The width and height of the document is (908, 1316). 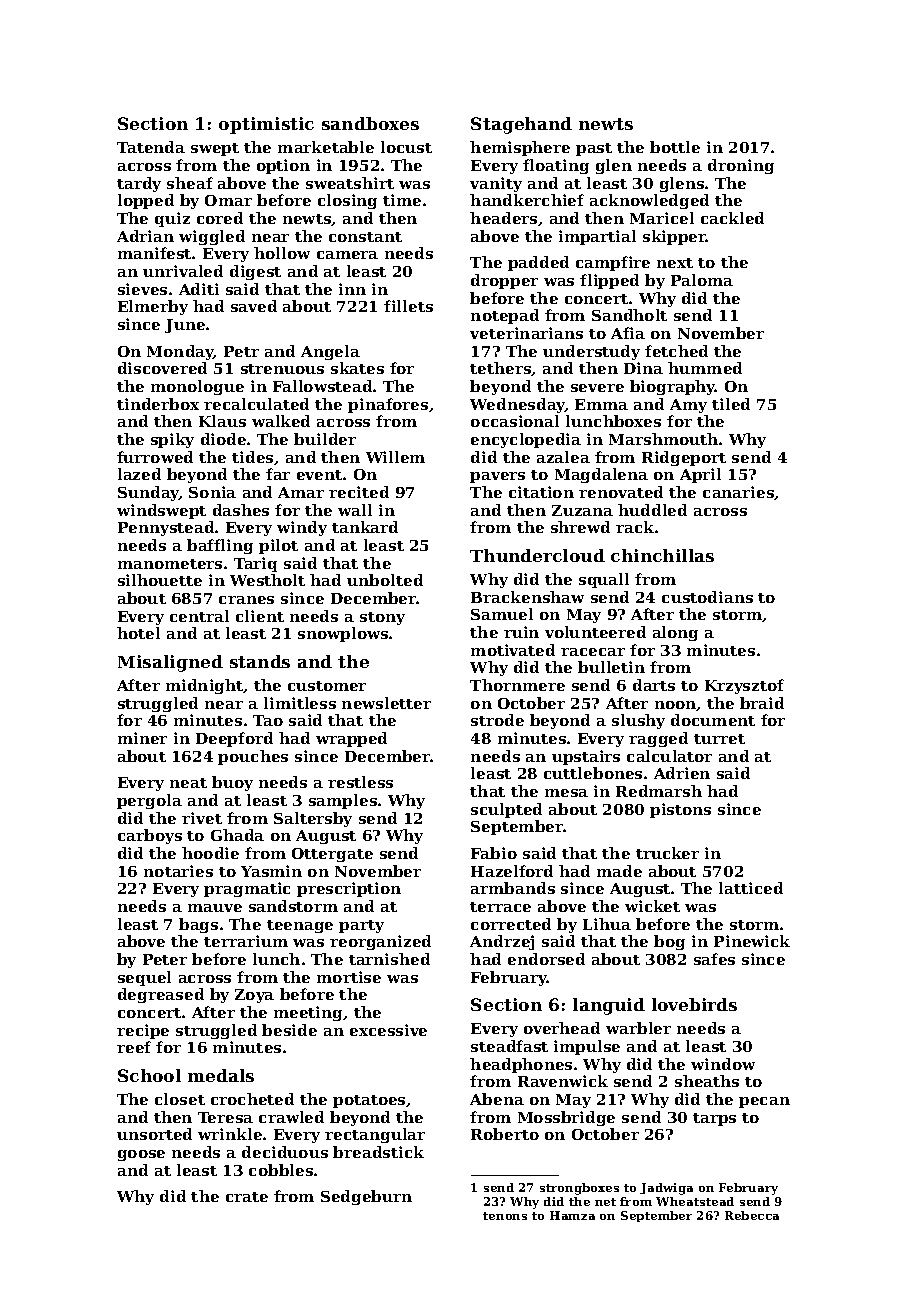 What do you see at coordinates (142, 289) in the document?
I see `sieves` at bounding box center [142, 289].
